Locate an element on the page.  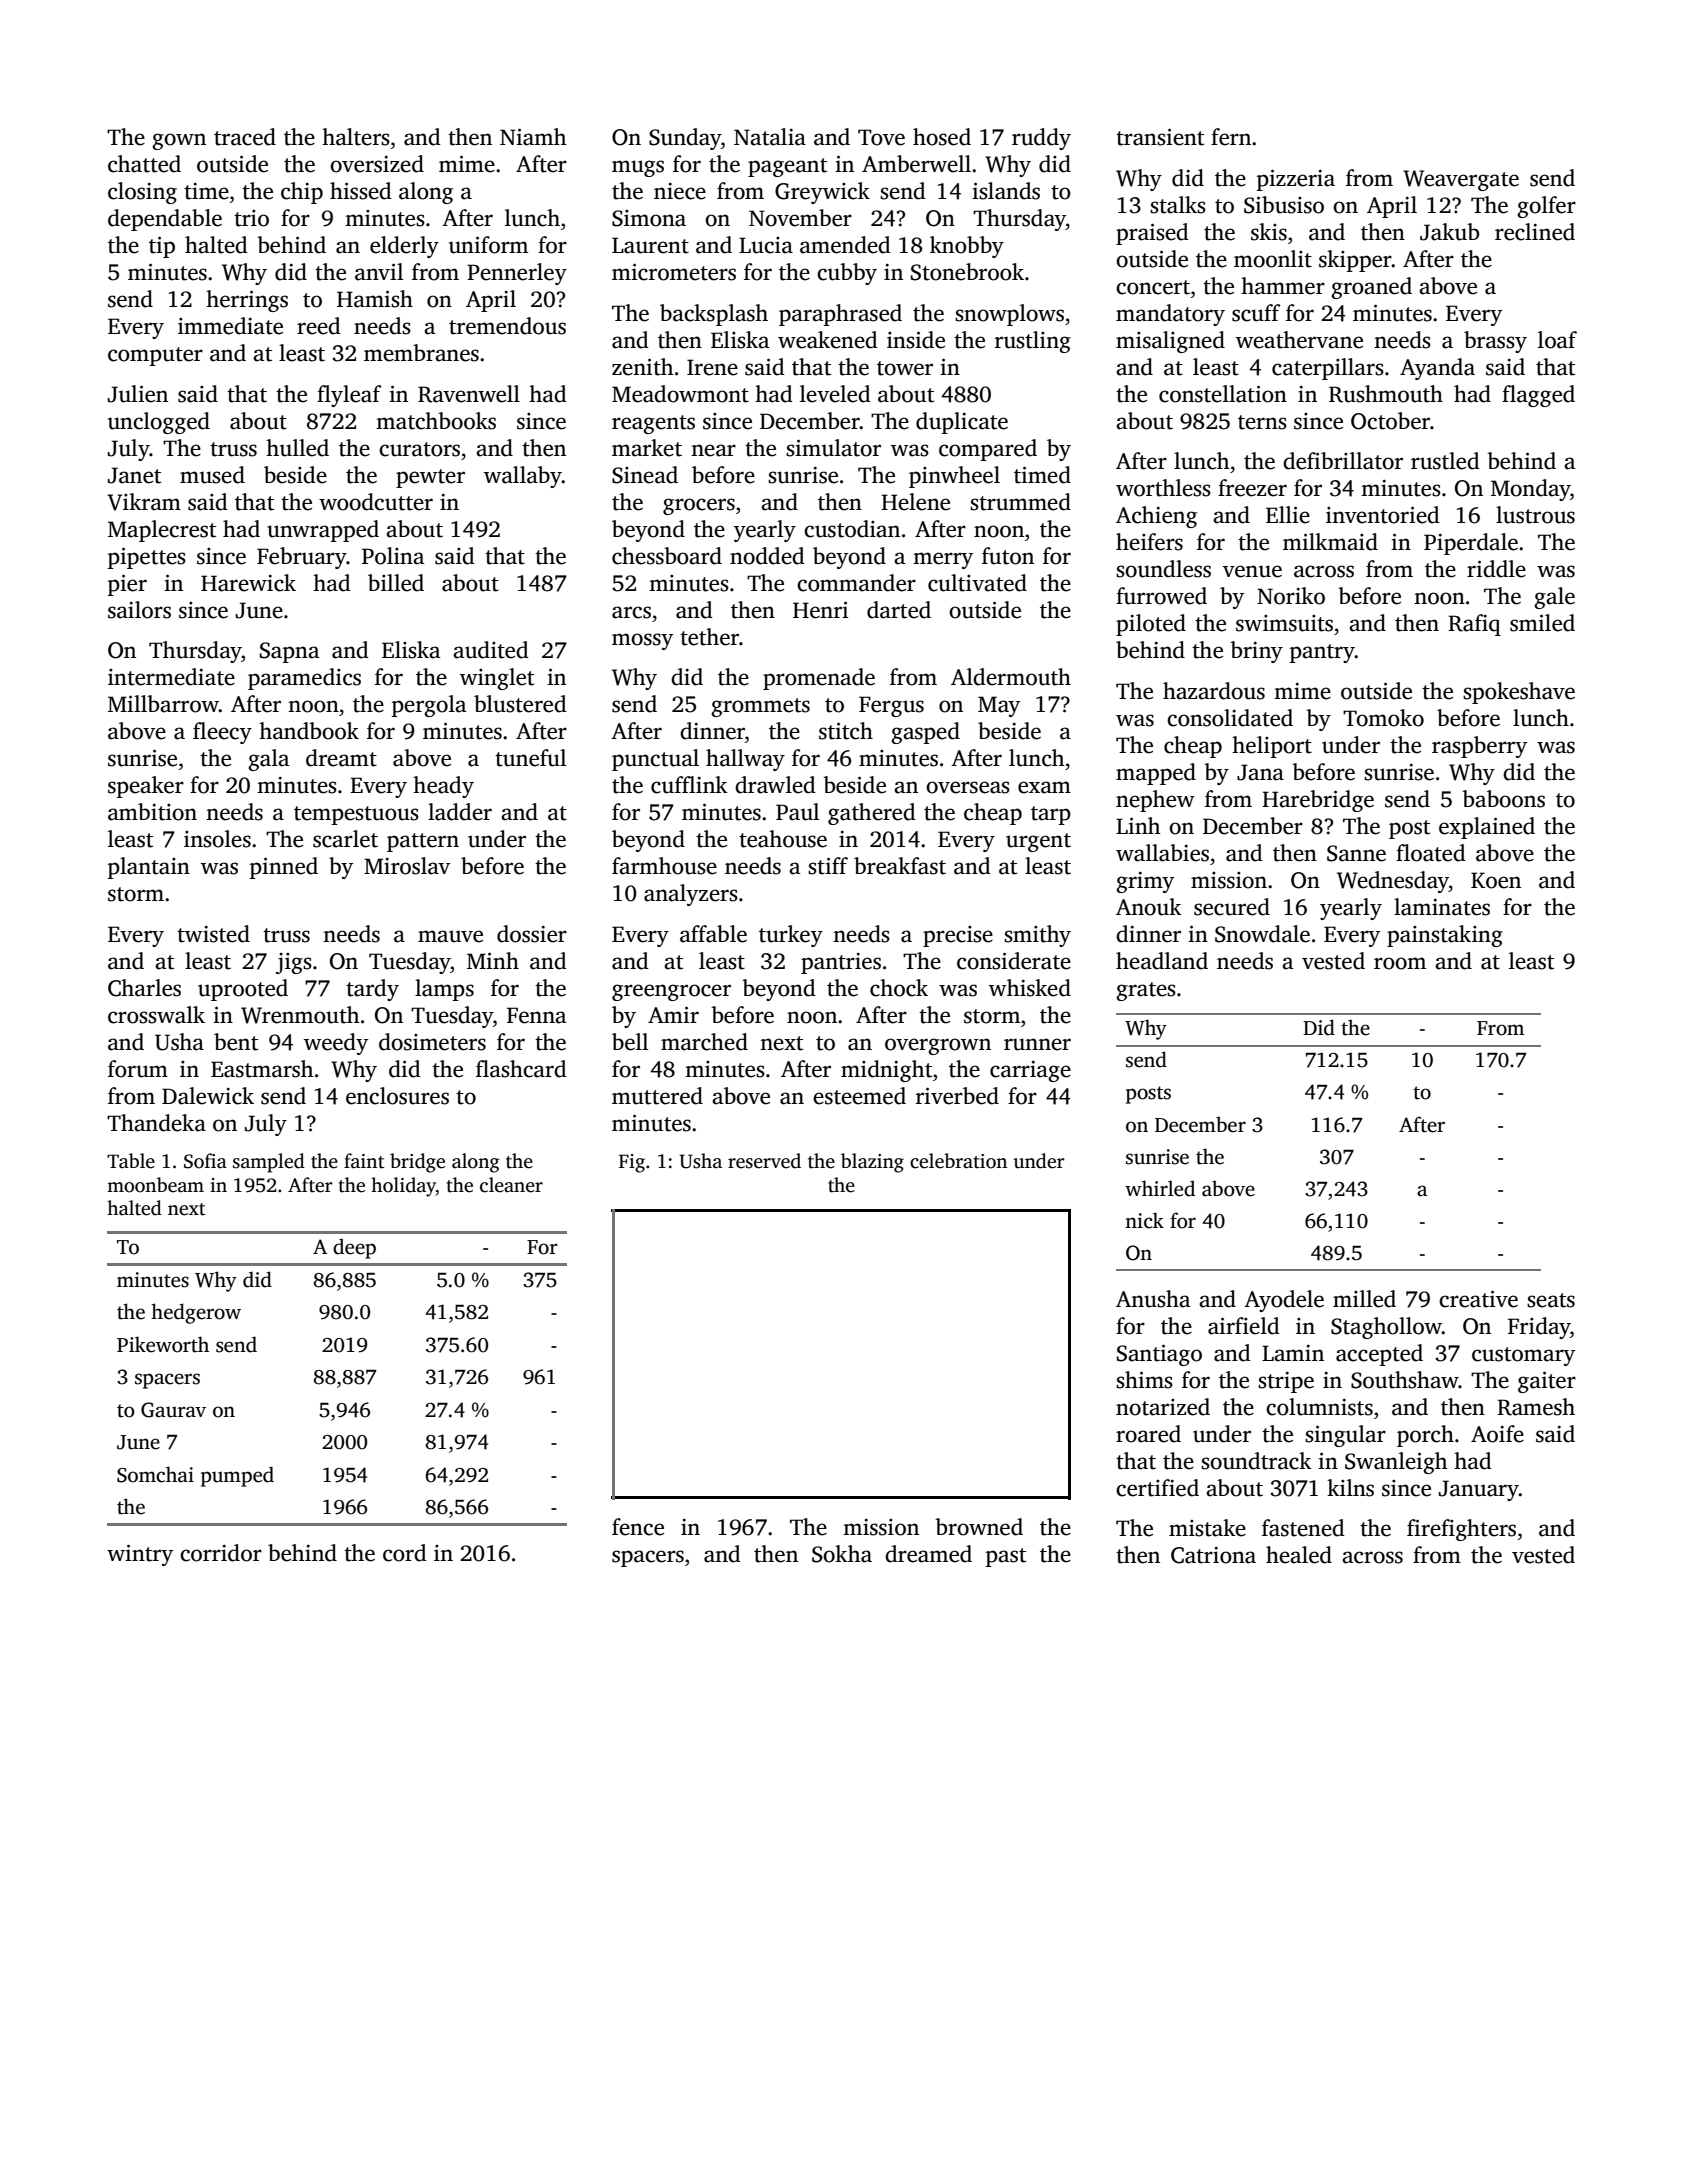
pewter is located at coordinates (430, 478).
